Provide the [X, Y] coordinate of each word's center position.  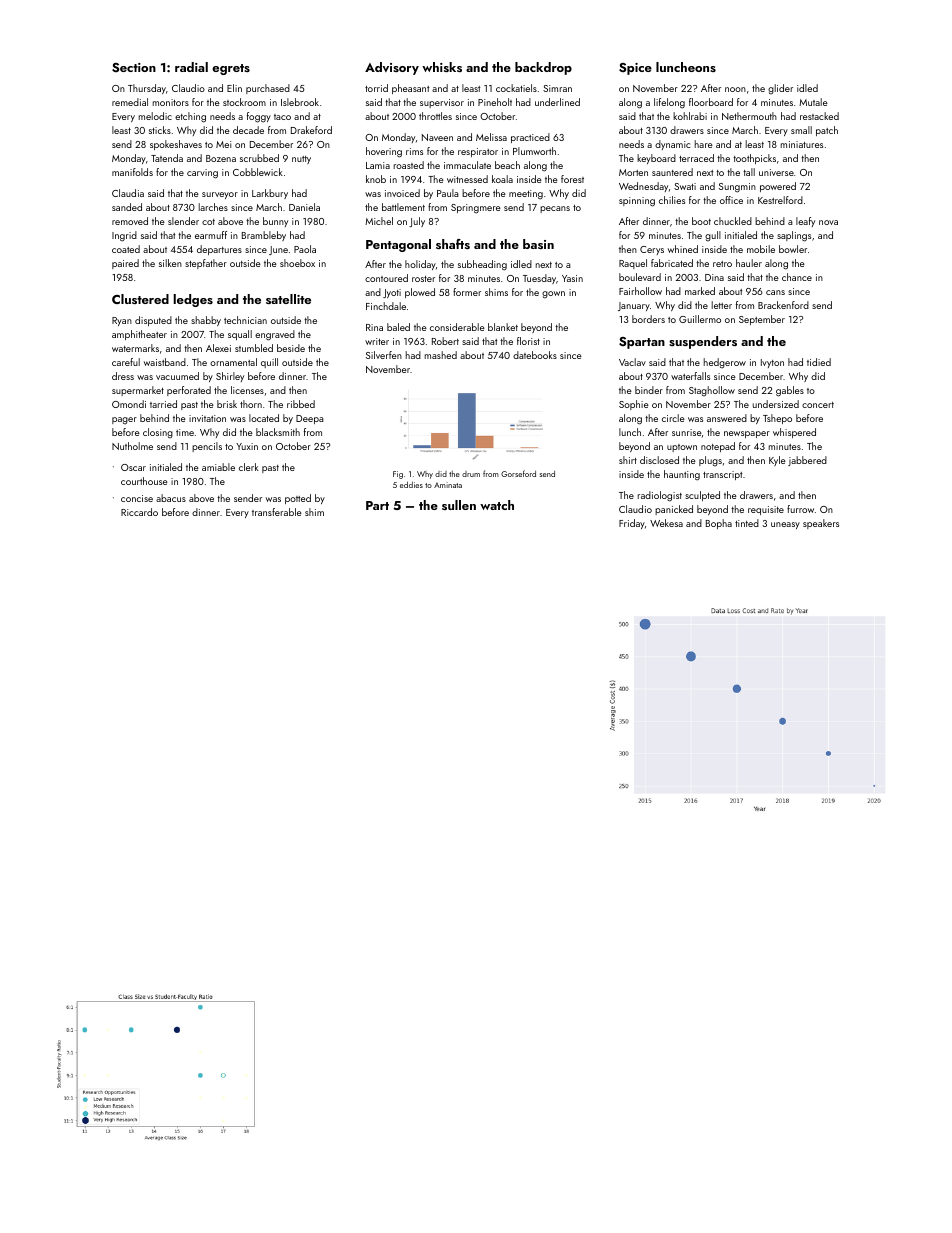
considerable [457, 327]
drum [471, 474]
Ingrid [124, 236]
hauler [749, 263]
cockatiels [516, 88]
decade [248, 130]
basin [538, 244]
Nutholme [132, 446]
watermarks [135, 348]
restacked [819, 116]
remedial [130, 102]
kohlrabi [690, 116]
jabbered [807, 461]
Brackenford [783, 305]
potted [298, 499]
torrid [376, 88]
